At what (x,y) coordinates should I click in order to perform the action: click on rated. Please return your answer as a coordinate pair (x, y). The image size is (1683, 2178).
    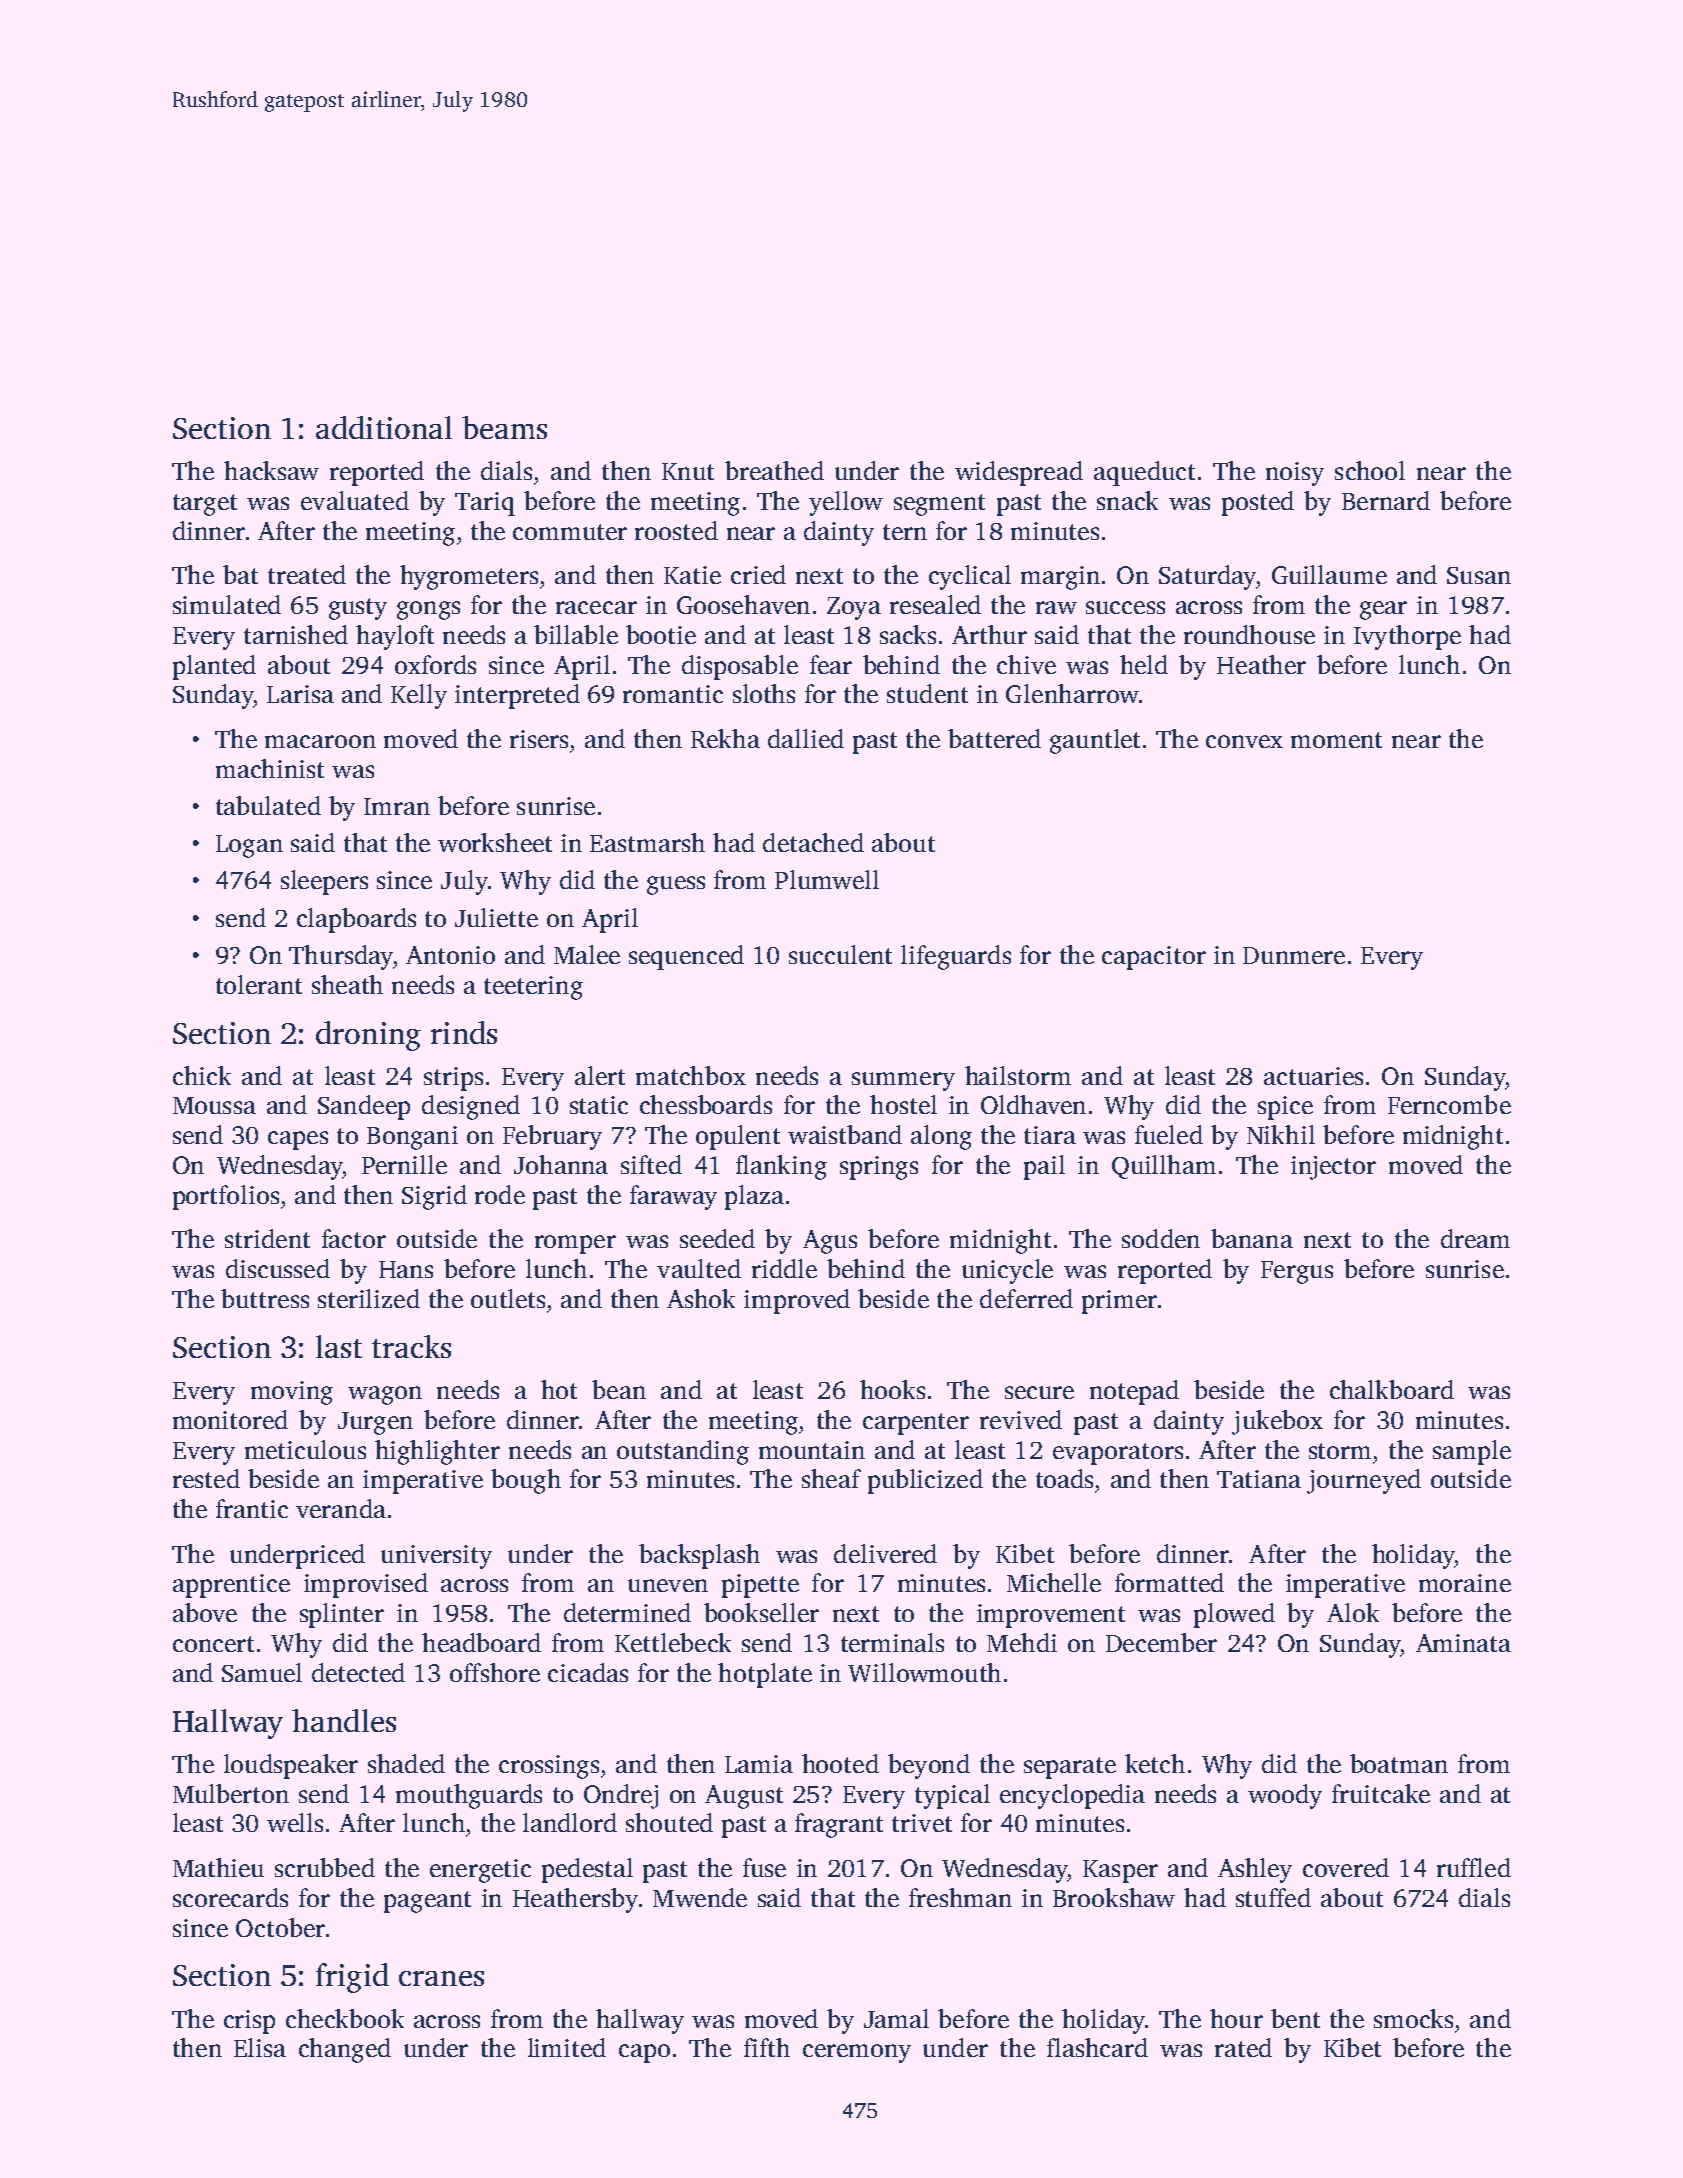
    Looking at the image, I should click on (1243, 2047).
